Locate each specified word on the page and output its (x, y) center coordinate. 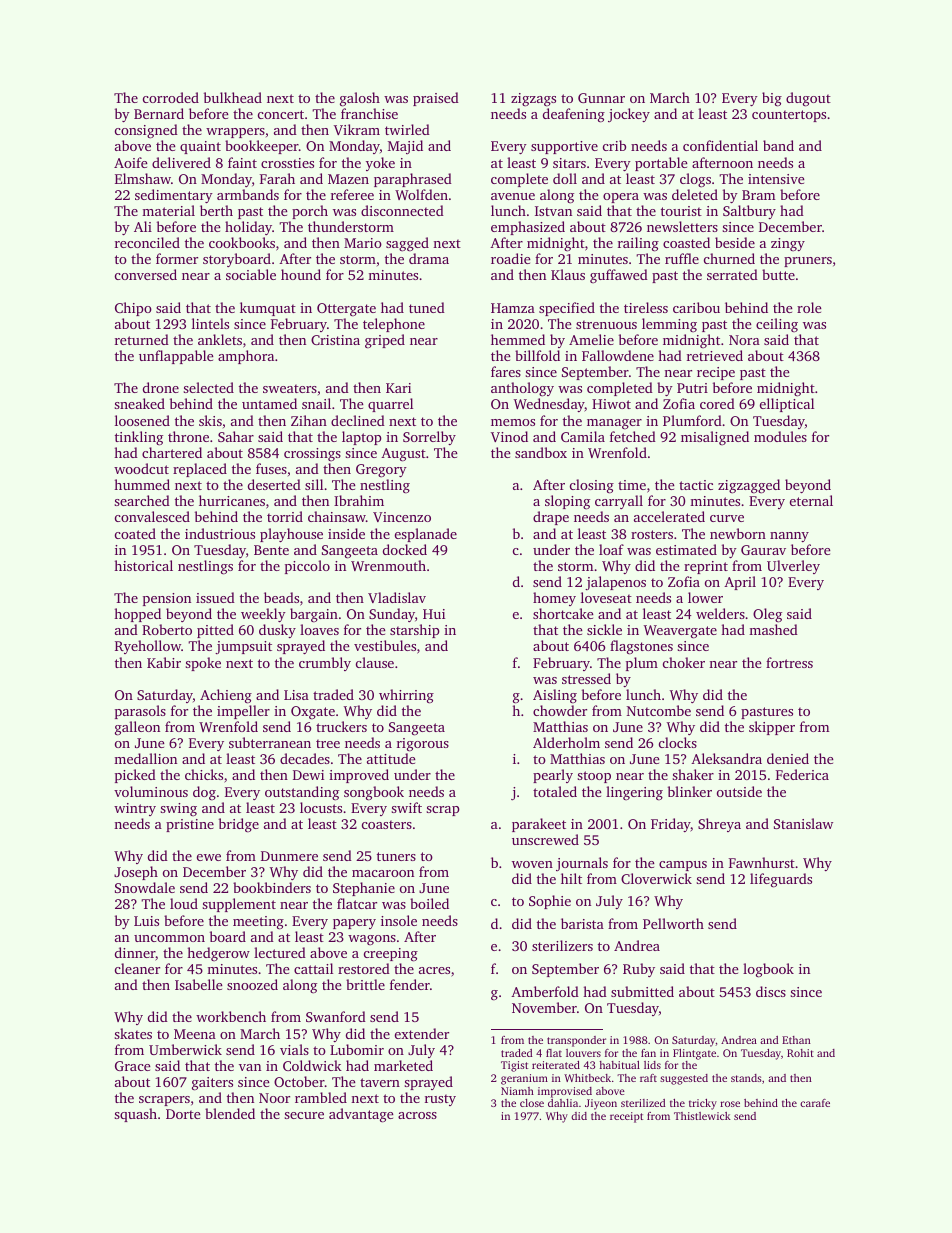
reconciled (147, 242)
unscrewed (545, 839)
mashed (773, 629)
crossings (312, 454)
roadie (511, 258)
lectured (280, 952)
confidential (720, 145)
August (403, 455)
